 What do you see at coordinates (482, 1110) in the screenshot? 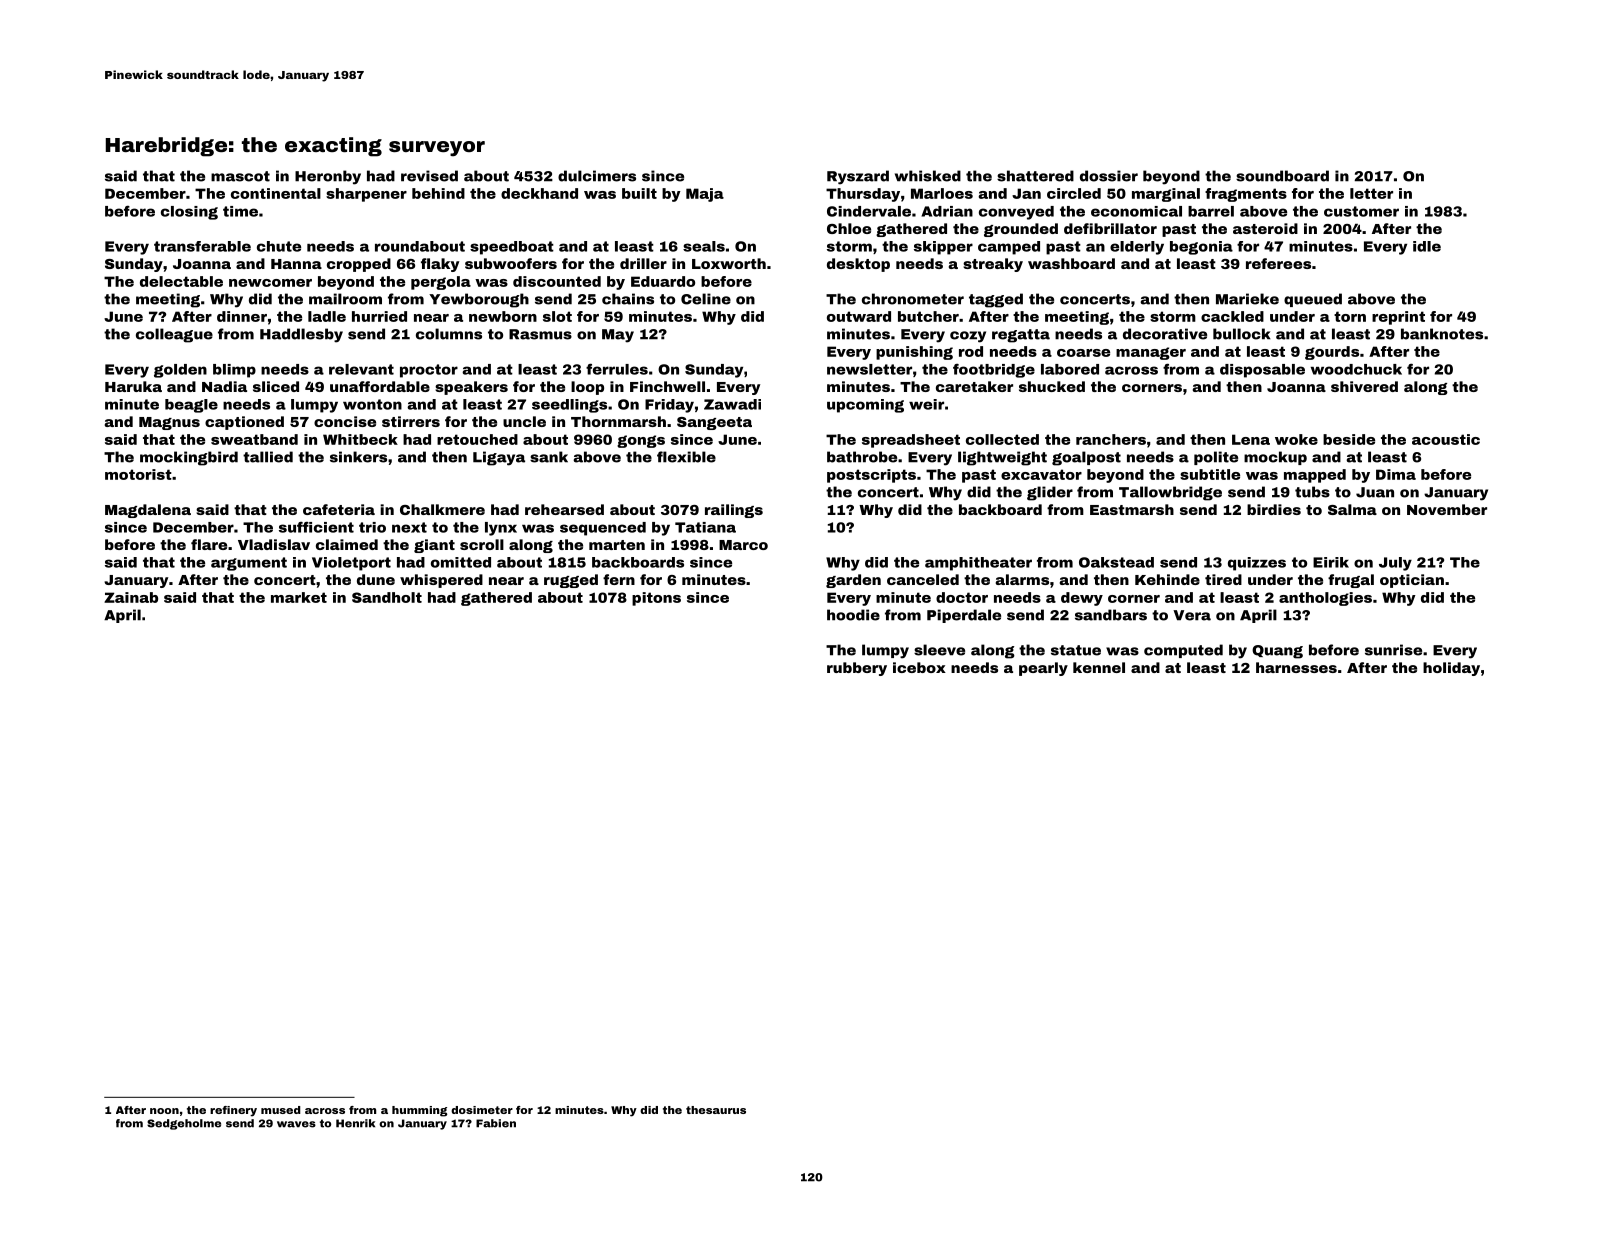
I see `dosimeter` at bounding box center [482, 1110].
